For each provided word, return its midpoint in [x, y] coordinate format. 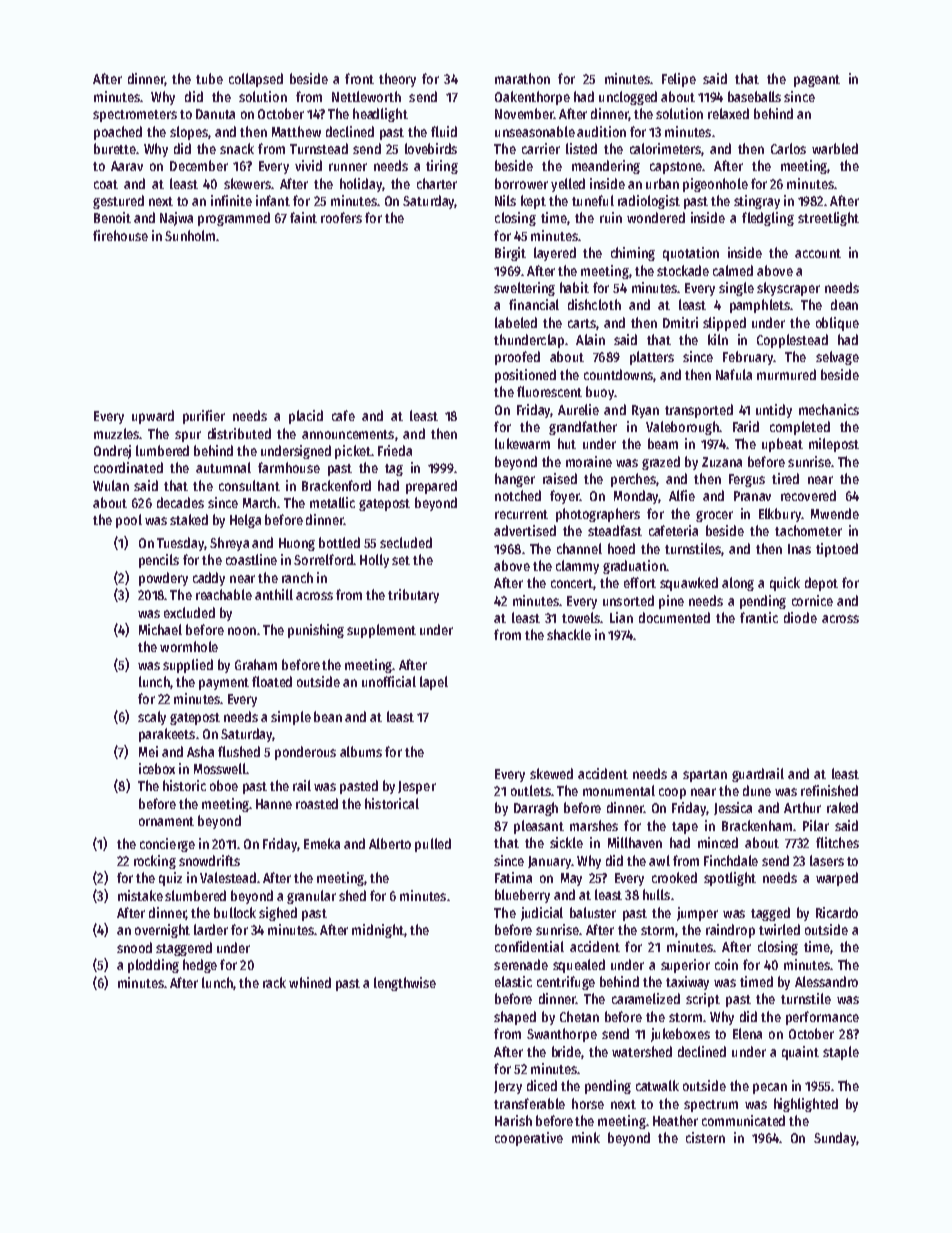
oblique [837, 324]
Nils [505, 200]
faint [303, 217]
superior [685, 966]
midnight [378, 931]
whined [310, 982]
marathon [522, 78]
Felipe [679, 80]
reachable [224, 594]
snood [134, 947]
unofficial [389, 681]
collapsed [256, 80]
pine [671, 602]
